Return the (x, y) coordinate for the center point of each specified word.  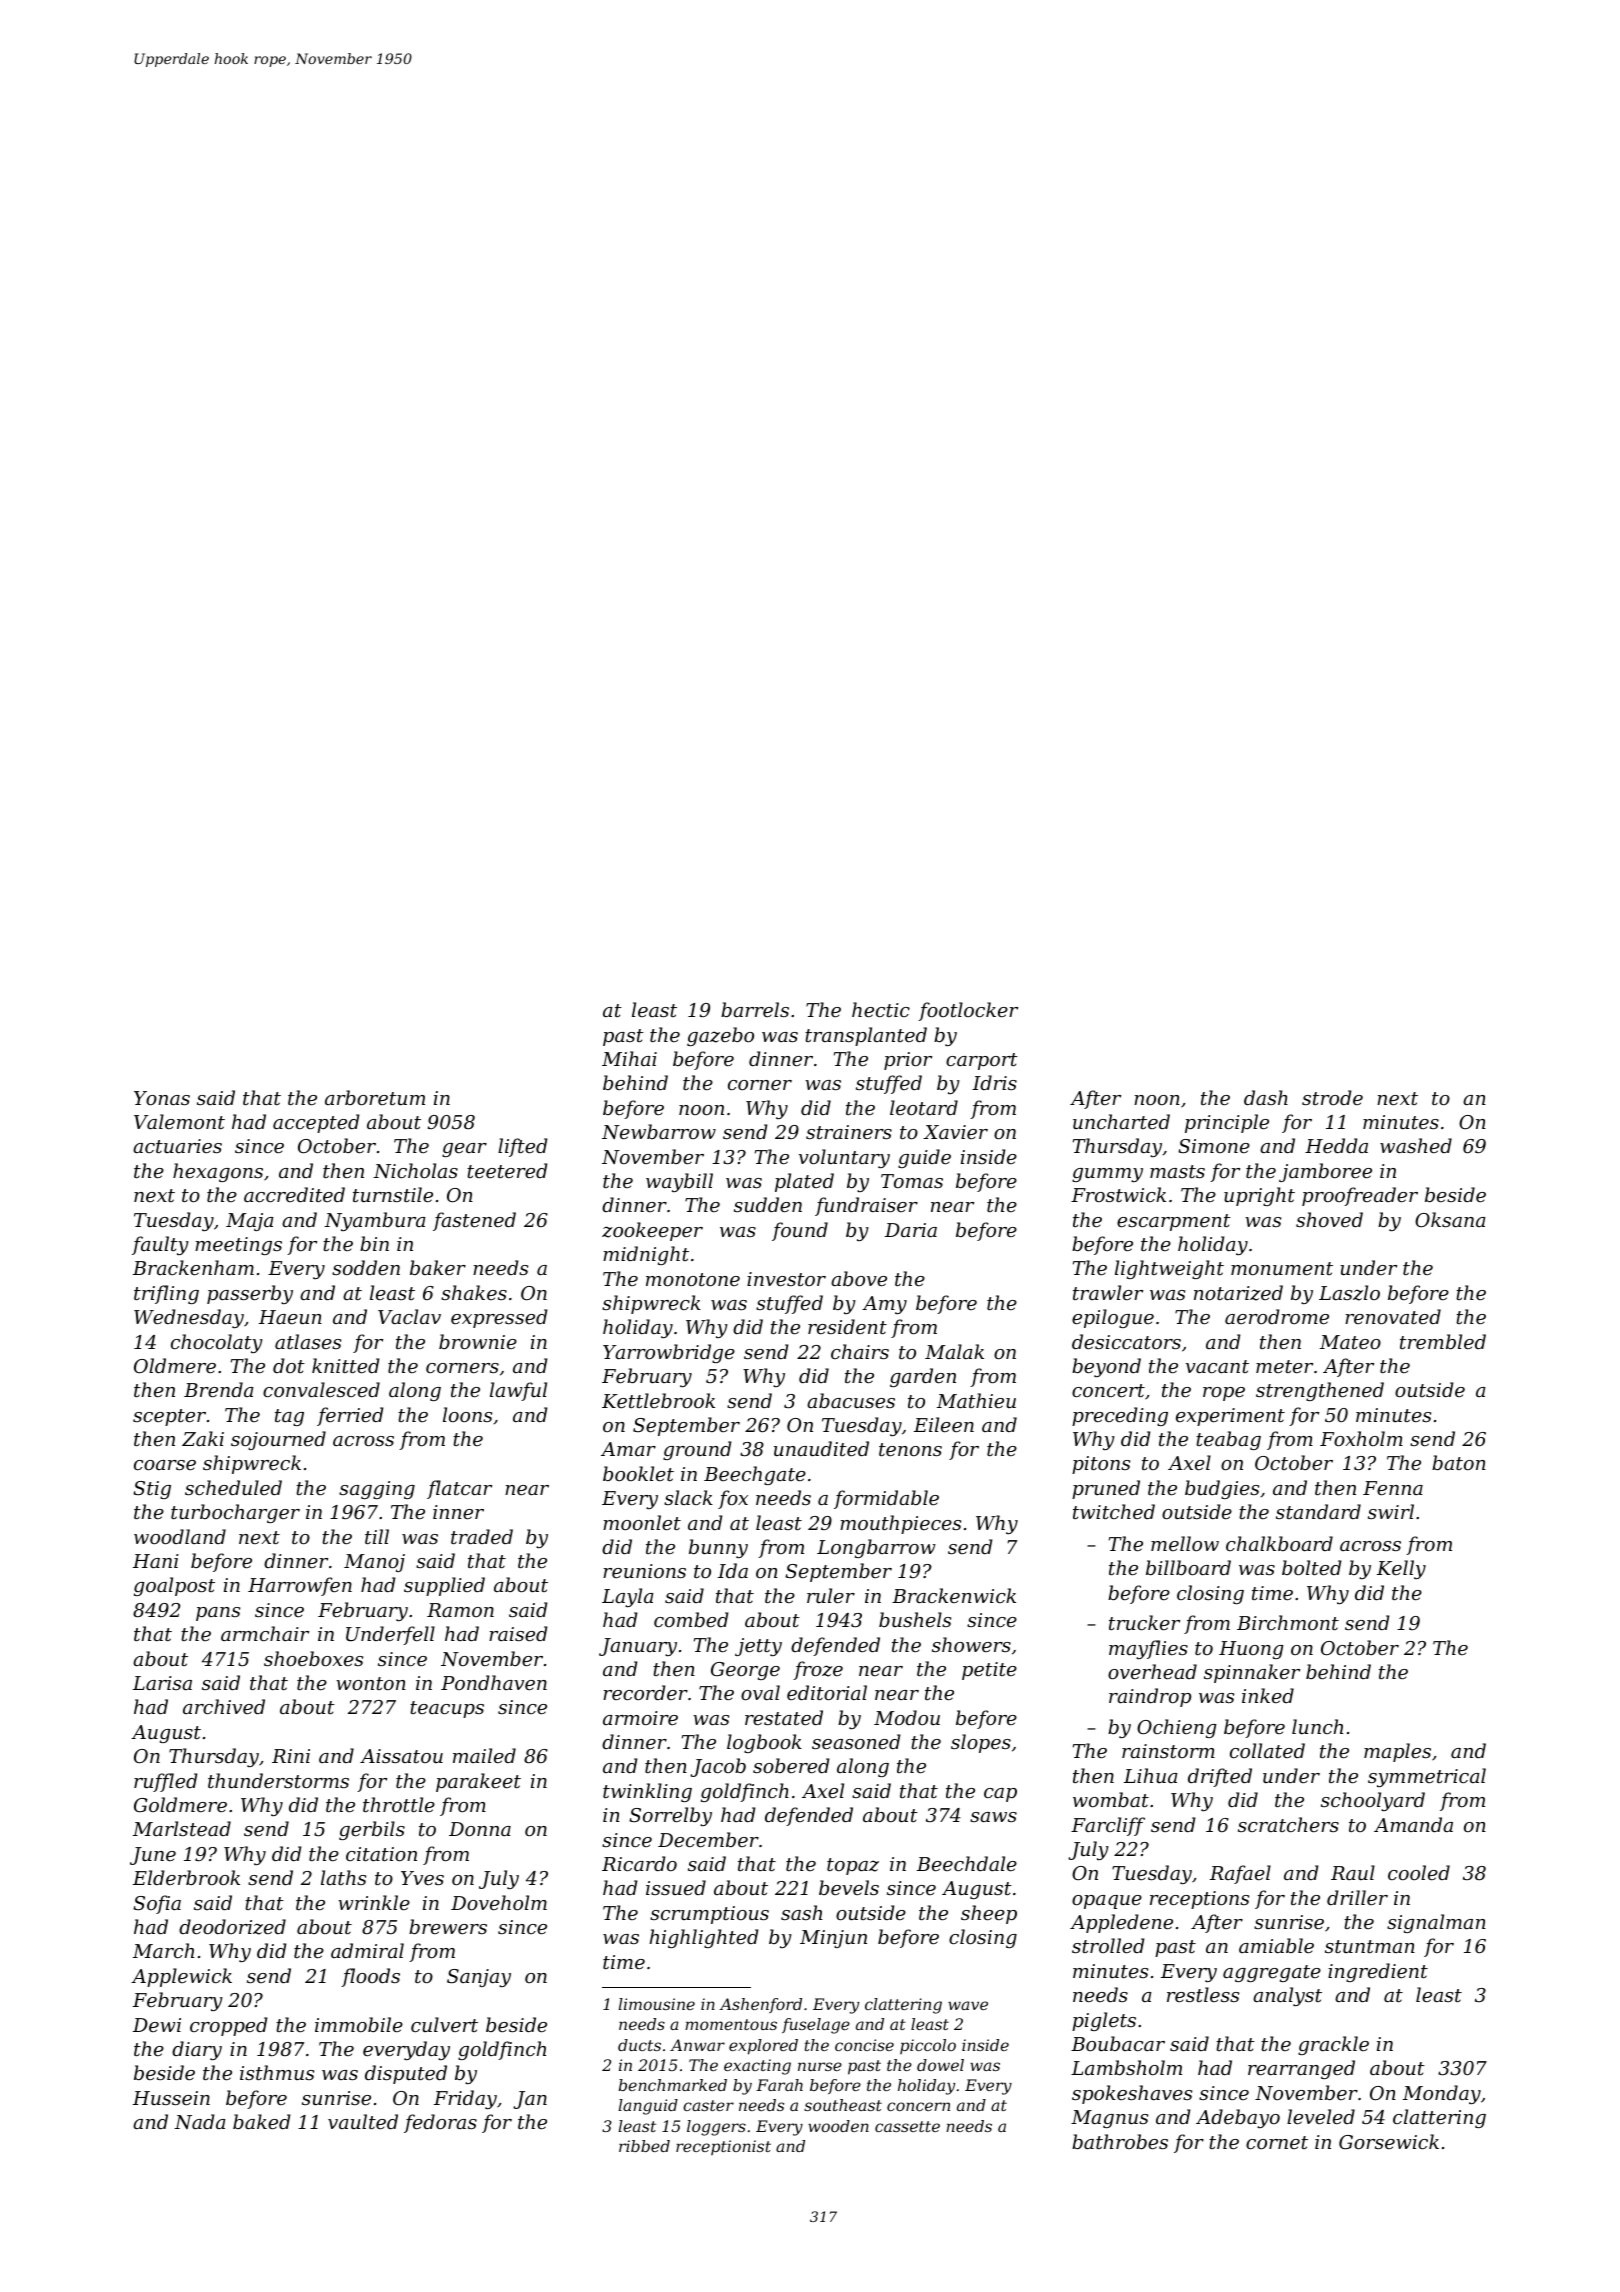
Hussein (171, 2098)
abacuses (851, 1400)
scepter (169, 1417)
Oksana (1450, 1219)
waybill (679, 1182)
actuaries (177, 1146)
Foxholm (1361, 1438)
